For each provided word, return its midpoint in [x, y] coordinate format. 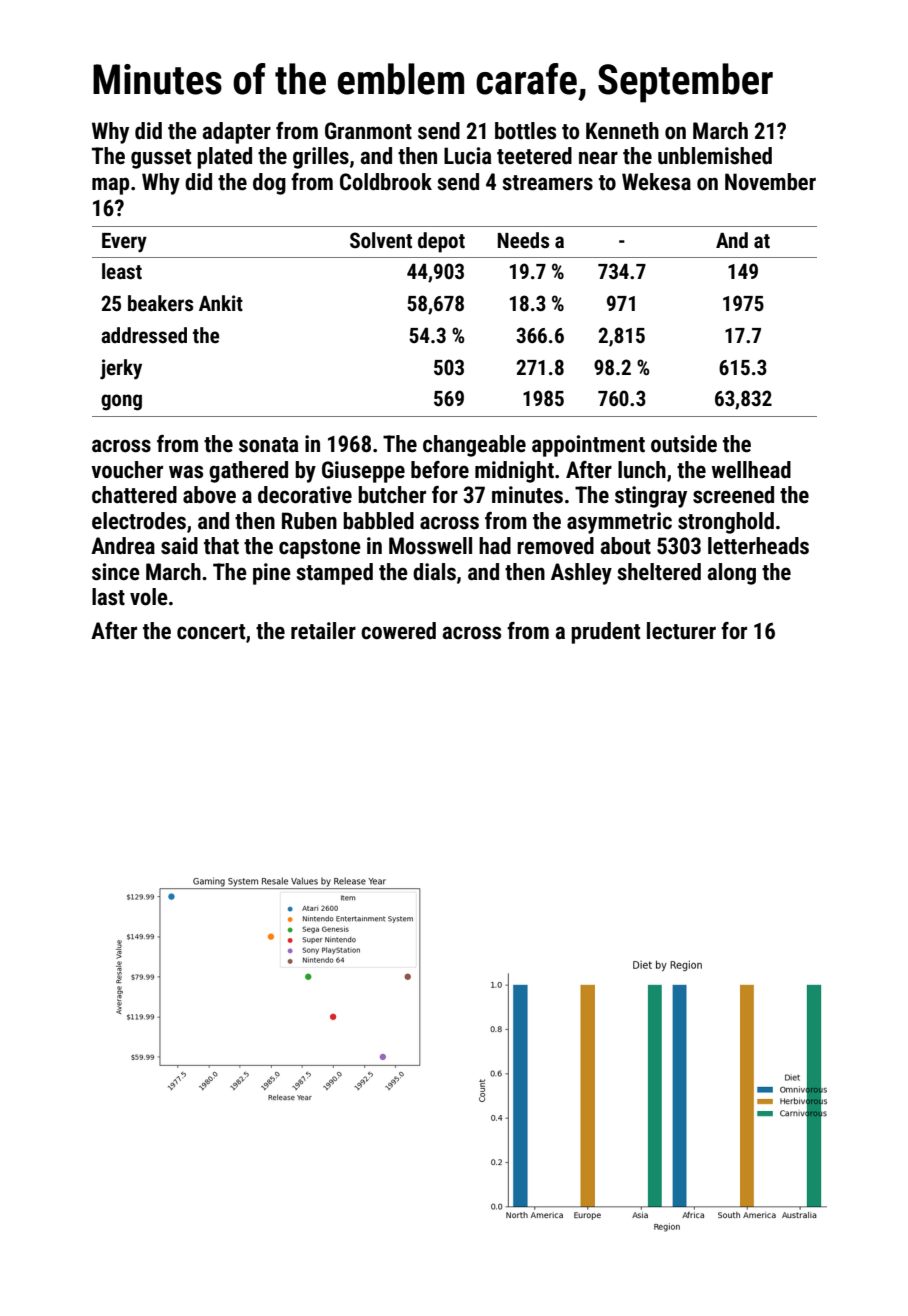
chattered [134, 495]
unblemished [715, 156]
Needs [523, 240]
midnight [514, 472]
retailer [323, 631]
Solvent [381, 240]
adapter [236, 133]
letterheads [758, 546]
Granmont [368, 131]
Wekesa [656, 182]
